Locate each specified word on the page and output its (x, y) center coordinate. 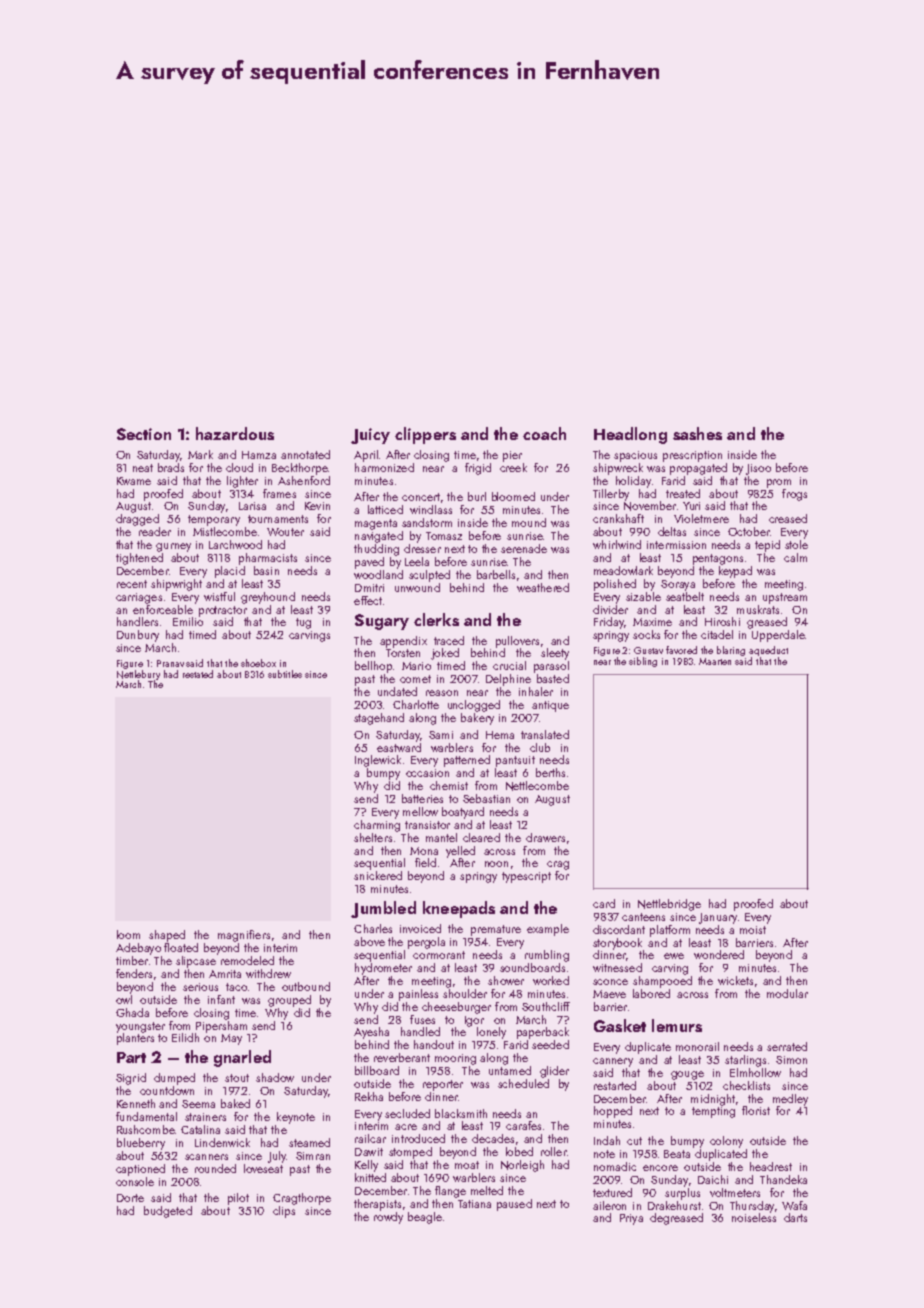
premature (496, 930)
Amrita (225, 974)
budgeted (168, 1212)
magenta (376, 524)
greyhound (268, 598)
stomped (410, 1153)
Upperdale (778, 636)
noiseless (754, 1217)
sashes (697, 433)
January (718, 918)
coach (544, 433)
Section (144, 434)
